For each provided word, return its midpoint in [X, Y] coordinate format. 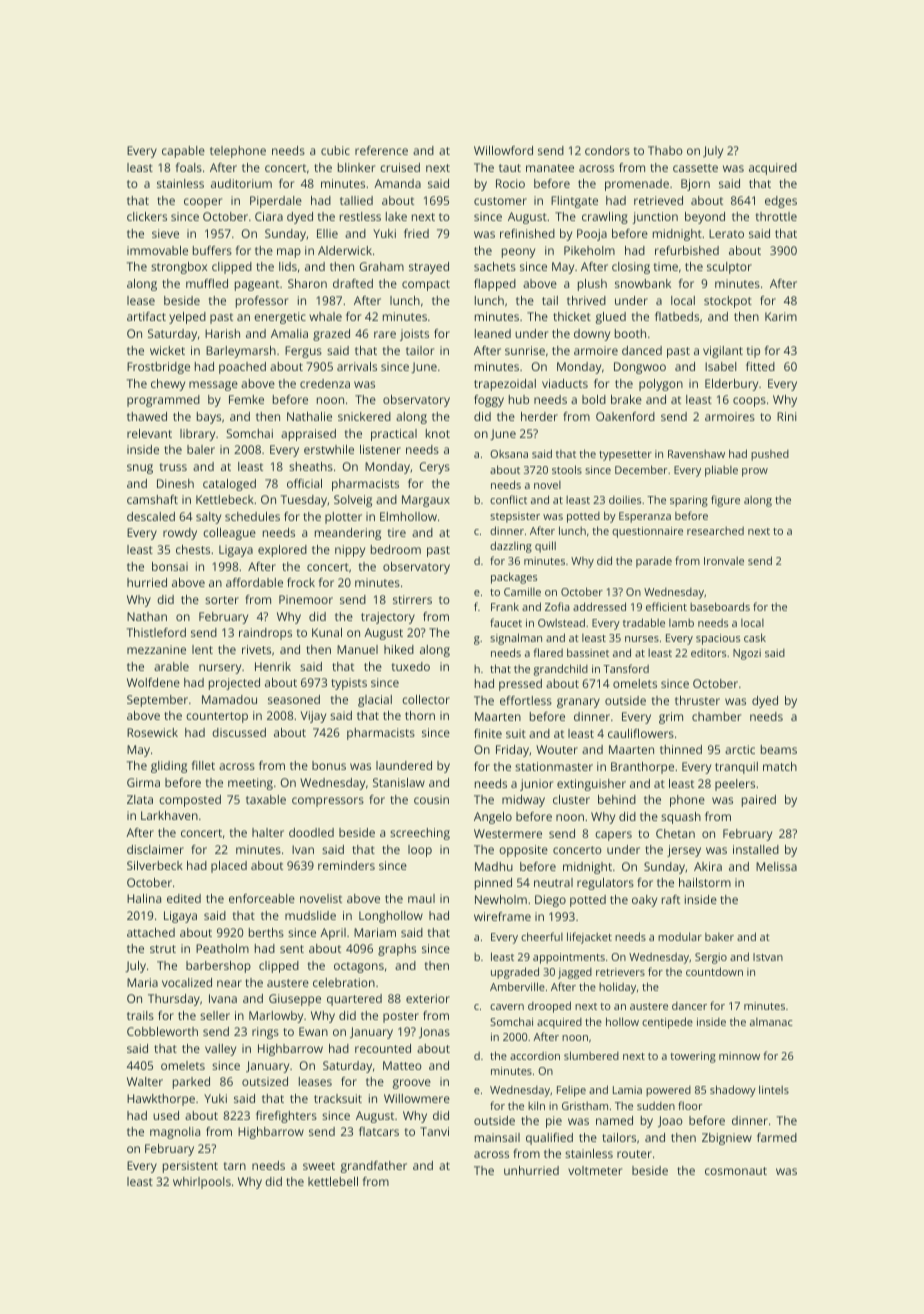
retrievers [620, 972]
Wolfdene [153, 682]
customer [500, 201]
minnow [739, 1056]
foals [189, 167]
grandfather [374, 1167]
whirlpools [202, 1183]
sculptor [729, 268]
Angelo [493, 818]
